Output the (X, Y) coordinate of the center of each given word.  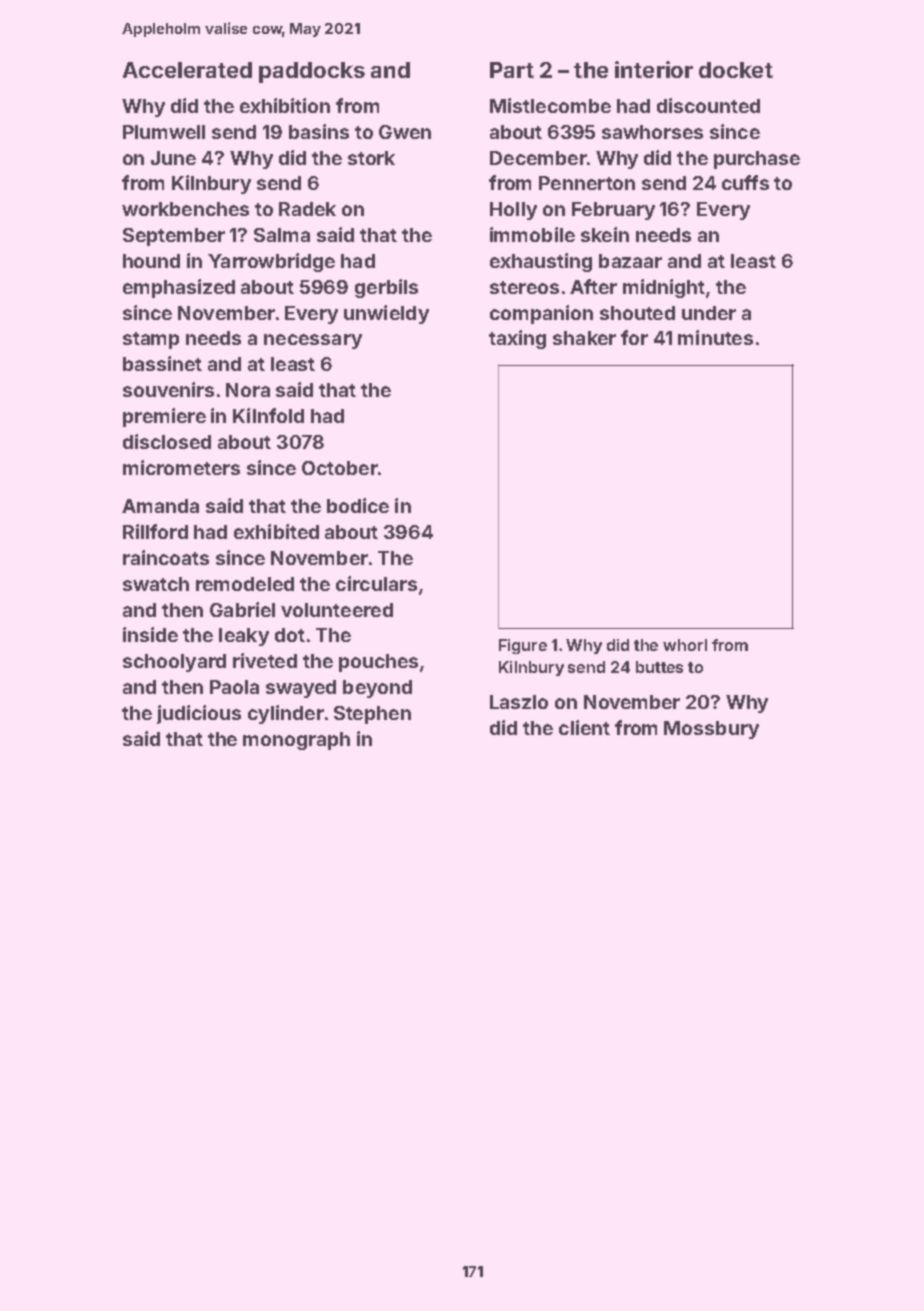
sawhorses (652, 132)
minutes (715, 337)
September (174, 237)
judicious (199, 714)
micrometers (181, 467)
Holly (513, 211)
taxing (517, 339)
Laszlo (519, 702)
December (538, 158)
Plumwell (164, 132)
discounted (708, 105)
